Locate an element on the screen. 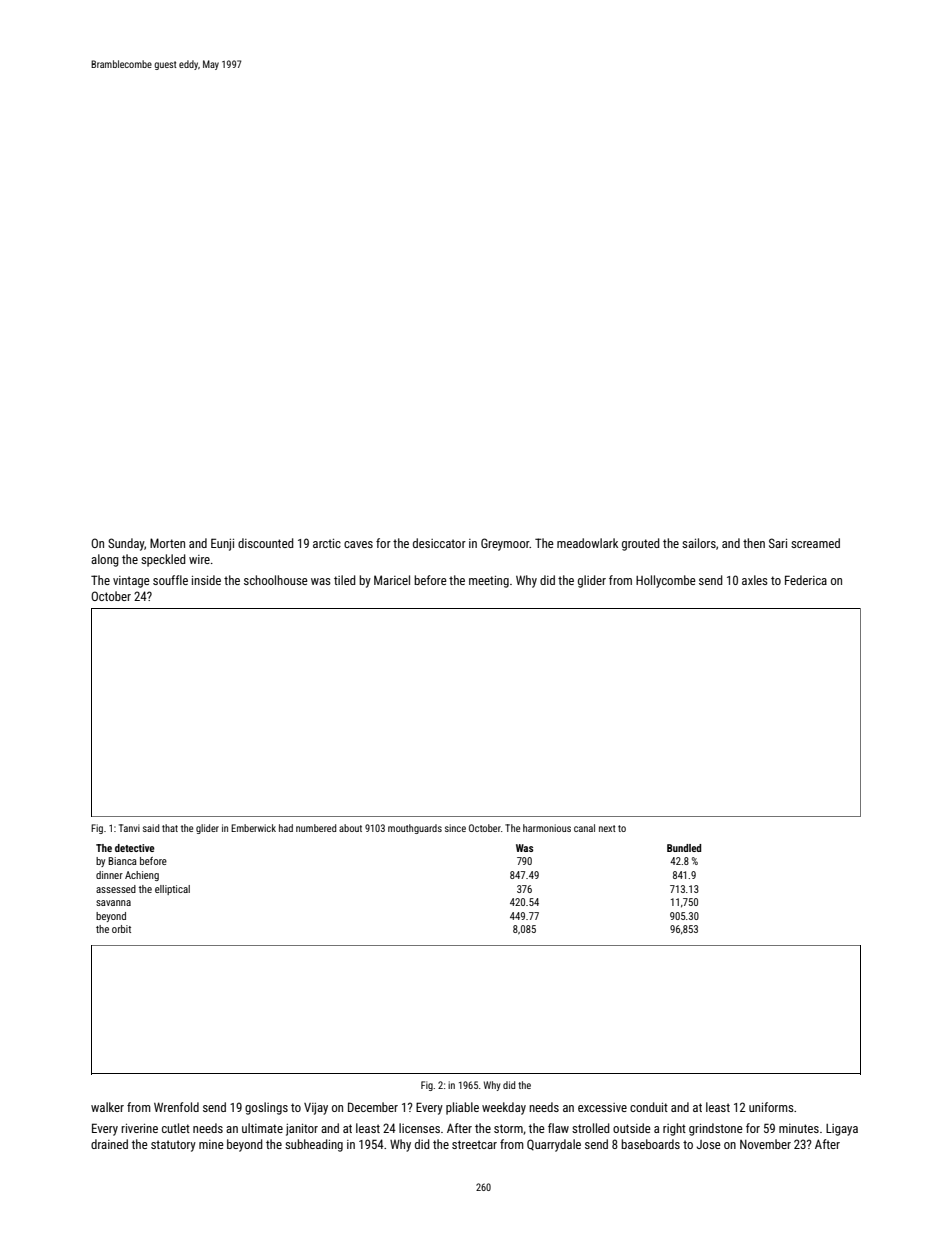 The width and height of the screenshot is (952, 1233). screamed is located at coordinates (815, 543).
